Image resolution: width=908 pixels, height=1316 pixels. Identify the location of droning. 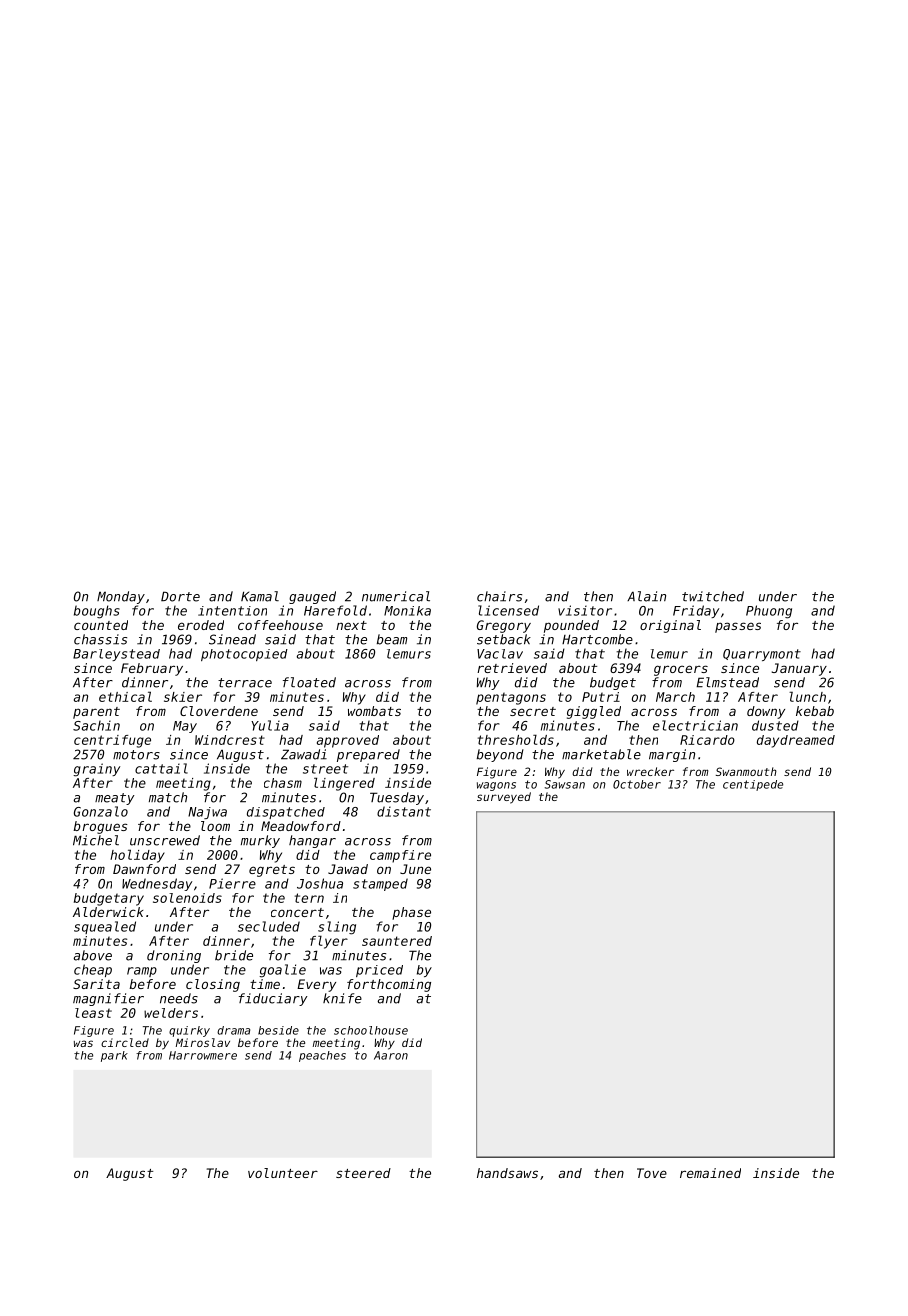
(174, 956).
